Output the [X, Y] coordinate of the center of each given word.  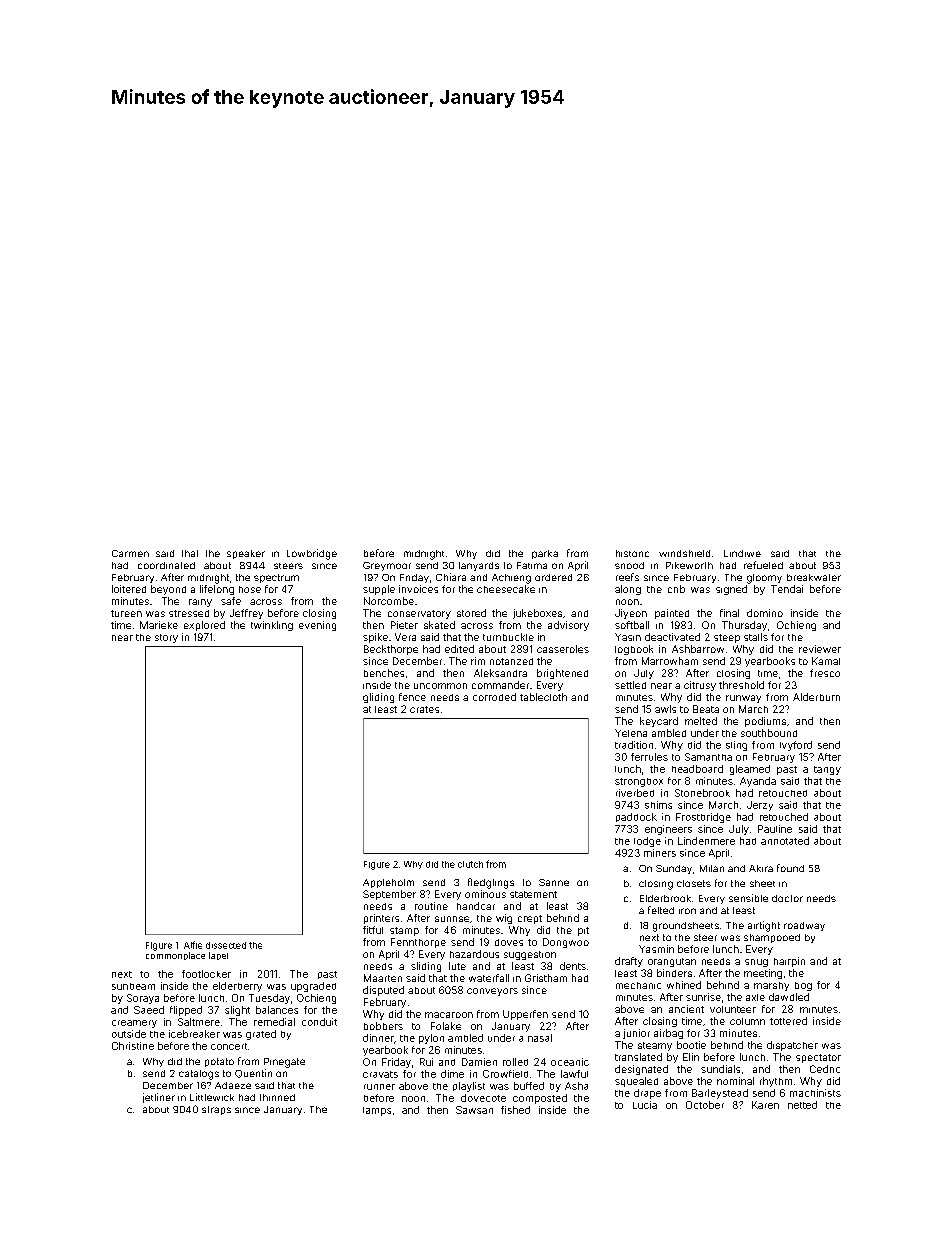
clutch [470, 864]
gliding [378, 698]
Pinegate [284, 1063]
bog [803, 986]
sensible [748, 898]
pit [583, 931]
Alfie [193, 945]
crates [424, 709]
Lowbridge [312, 554]
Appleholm [388, 883]
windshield [684, 553]
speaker [246, 554]
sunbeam [133, 986]
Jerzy [760, 806]
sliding [426, 967]
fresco [825, 673]
